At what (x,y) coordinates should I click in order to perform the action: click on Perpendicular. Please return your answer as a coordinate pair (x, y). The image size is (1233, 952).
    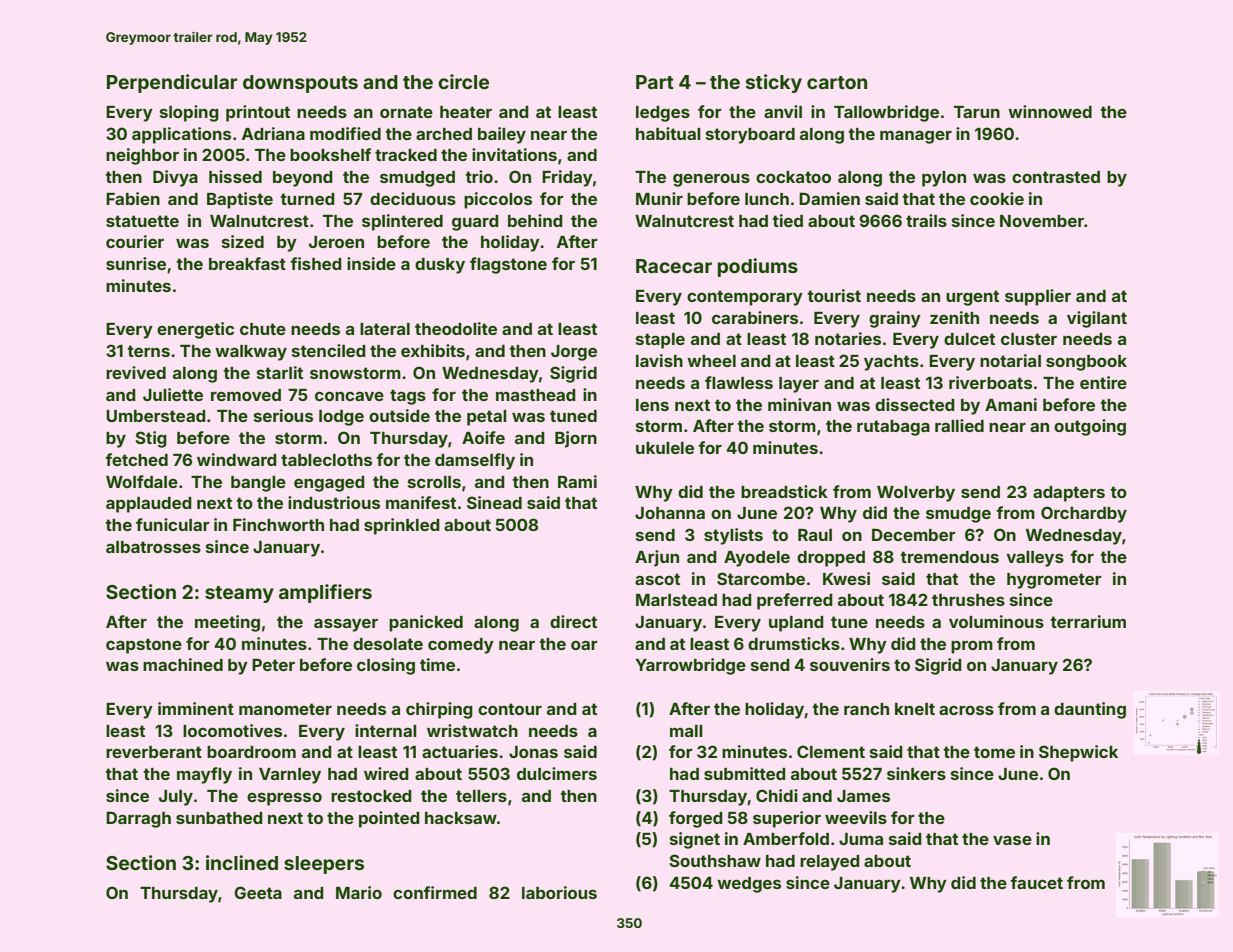
    Looking at the image, I should click on (172, 83).
